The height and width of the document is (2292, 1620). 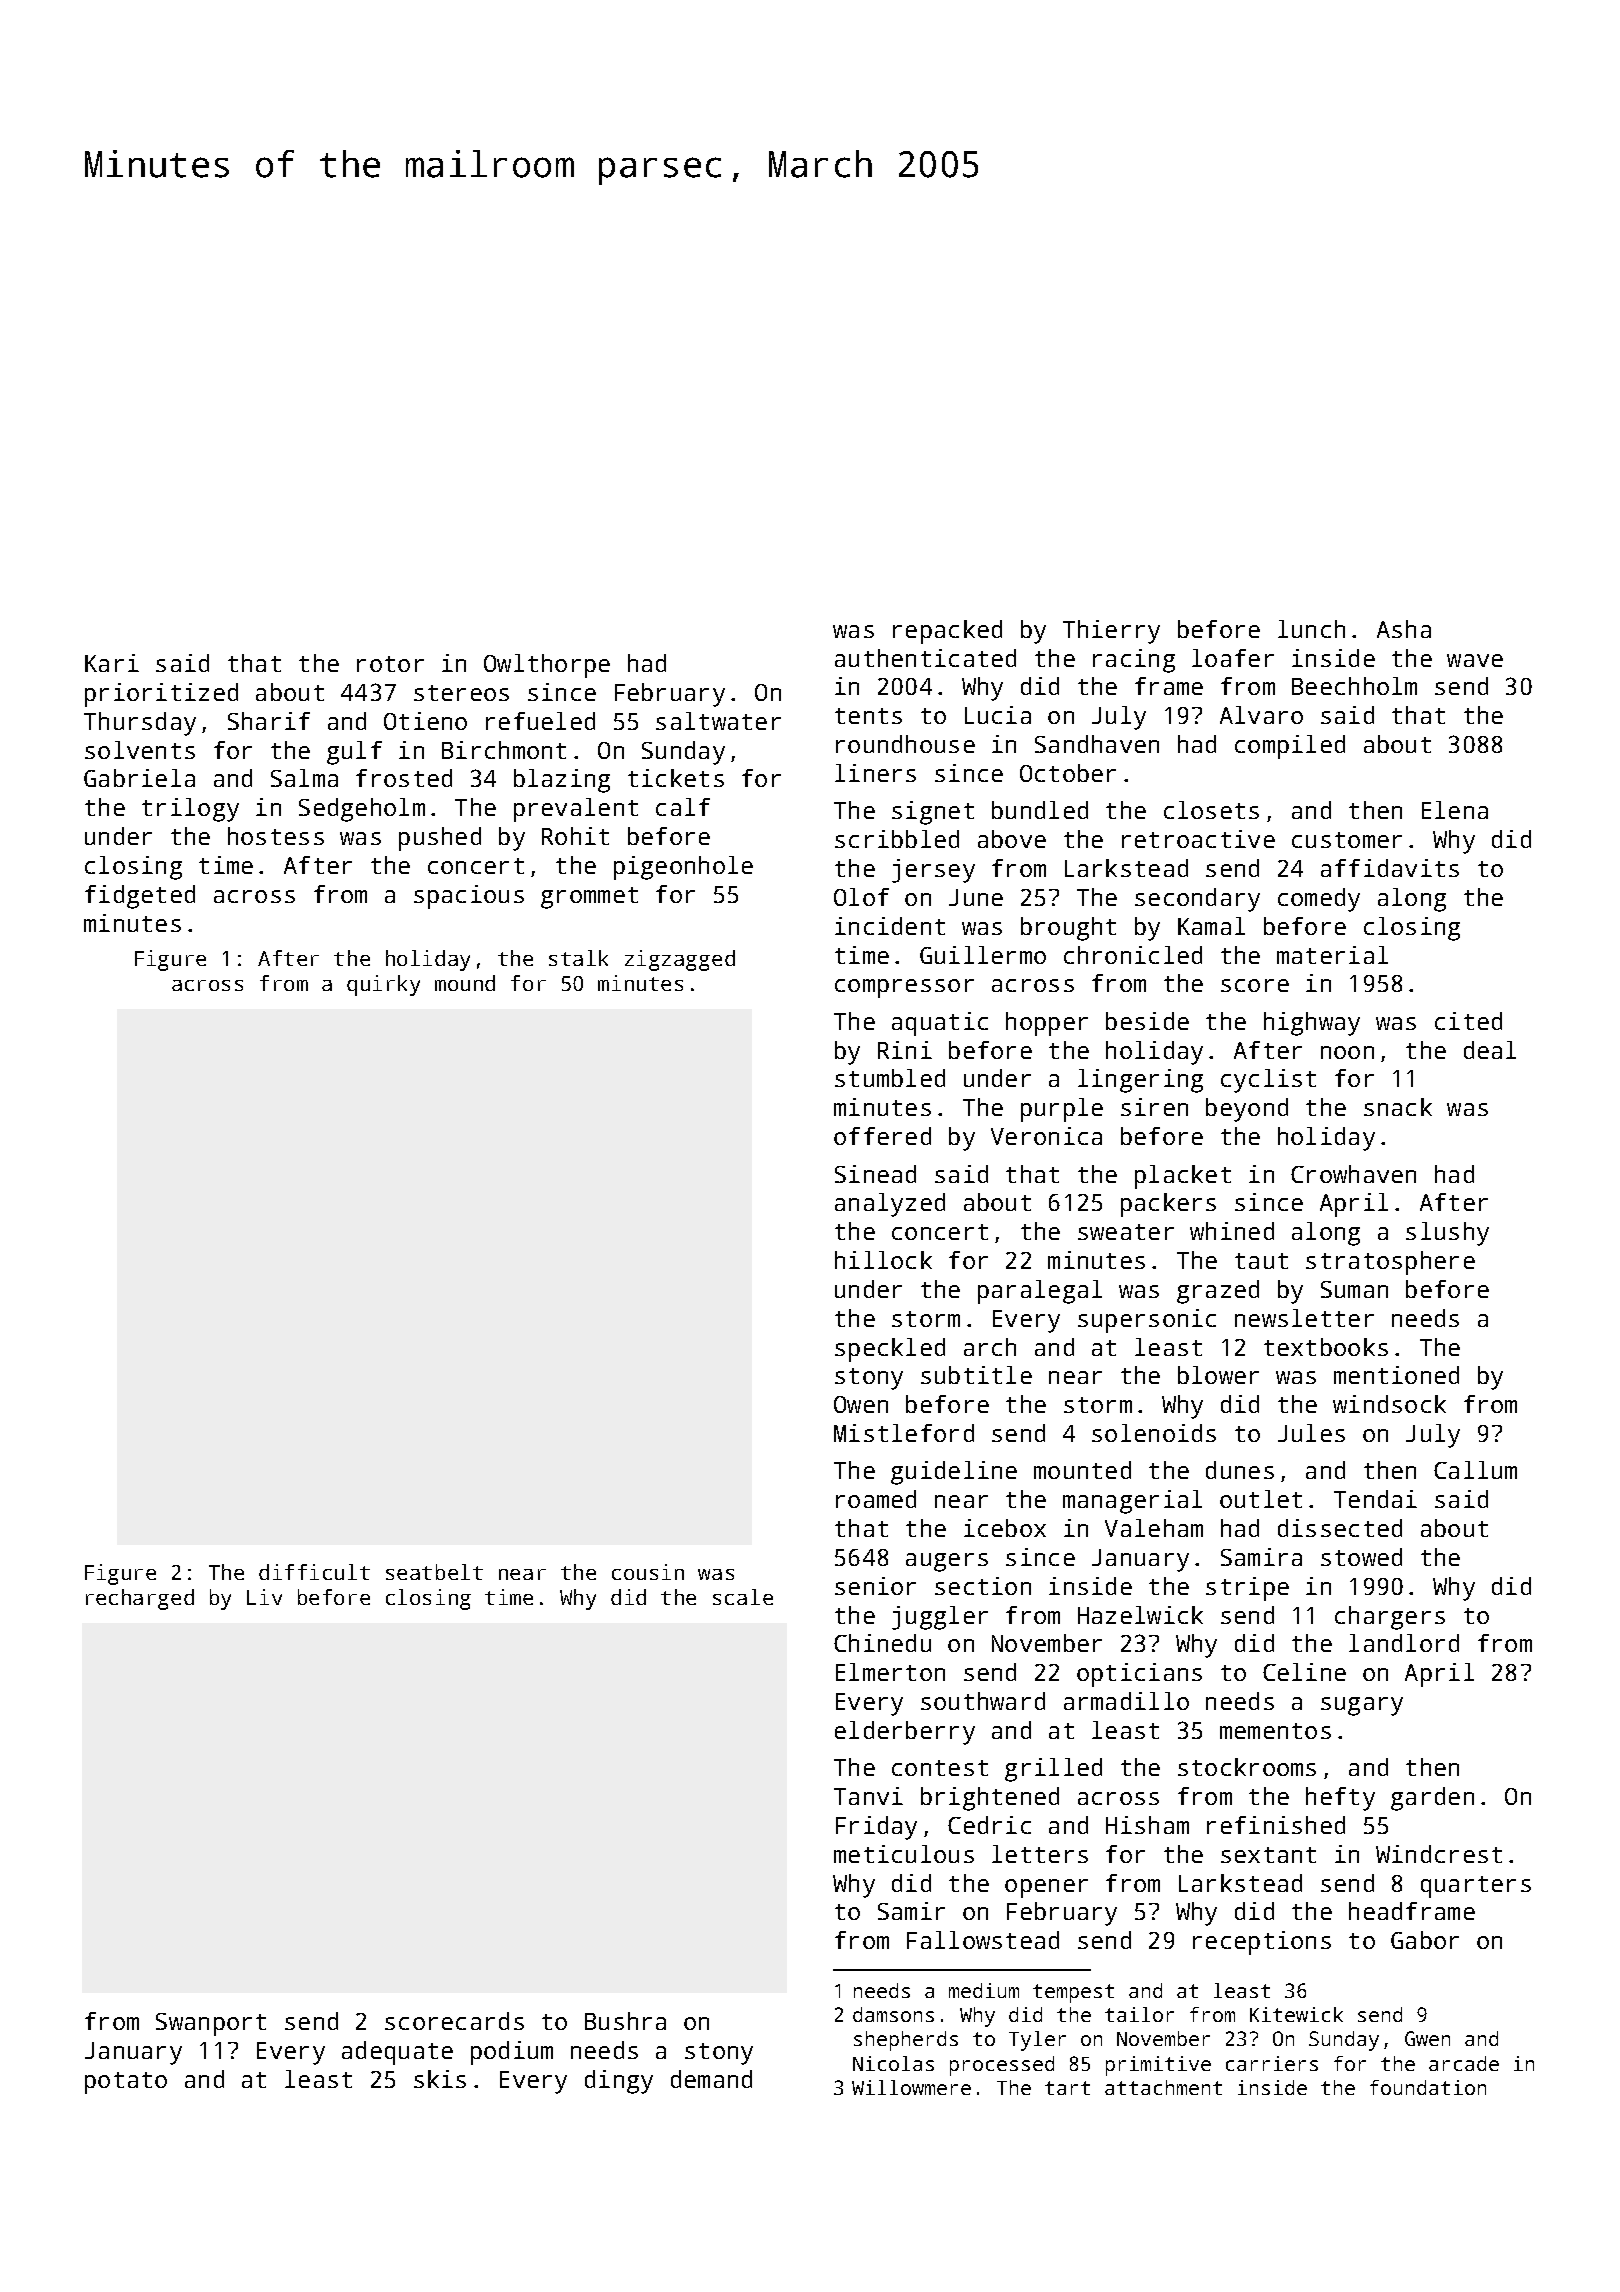 I want to click on repacked, so click(x=947, y=632).
